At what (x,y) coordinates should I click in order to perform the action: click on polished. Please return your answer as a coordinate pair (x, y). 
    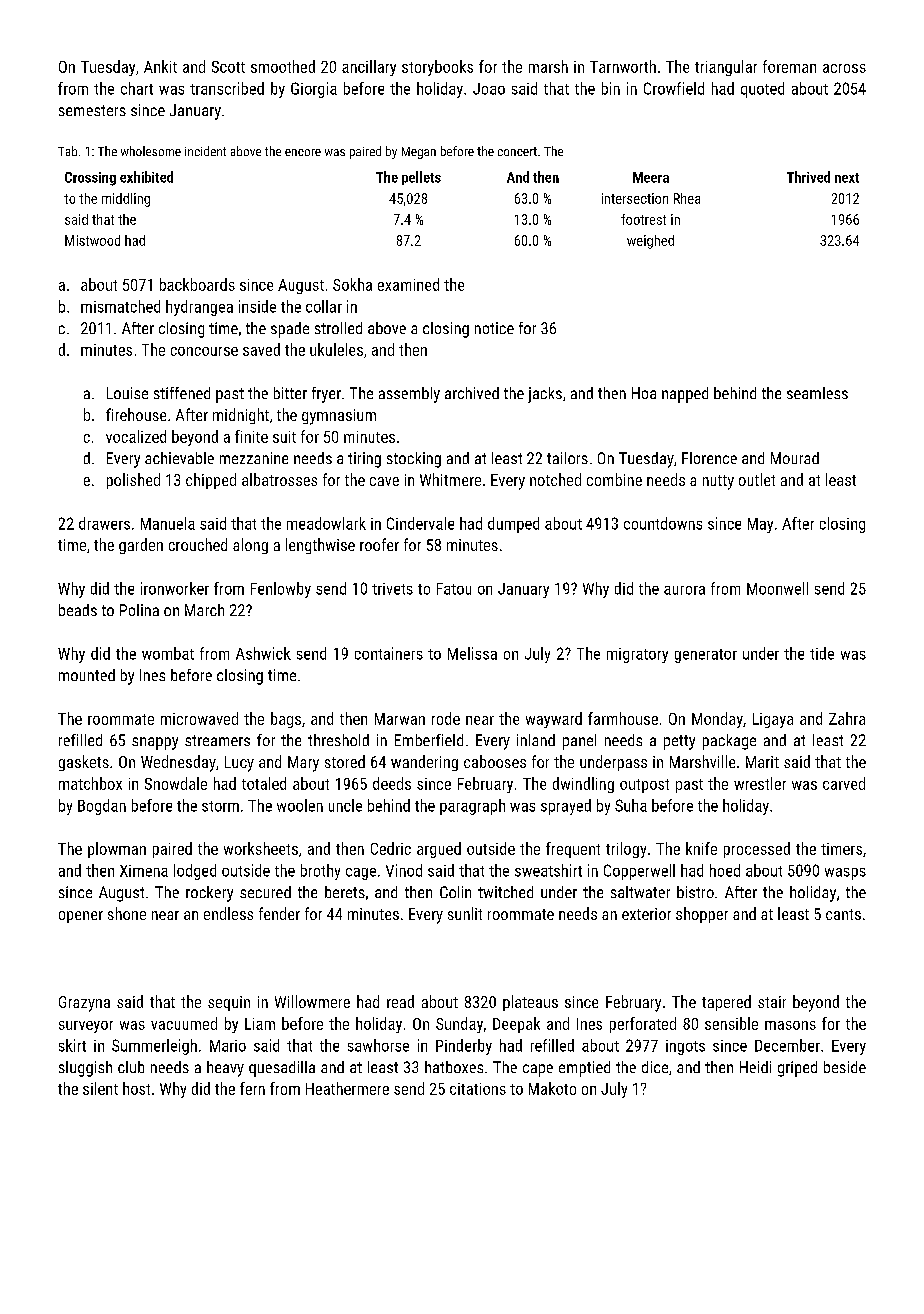
    Looking at the image, I should click on (133, 481).
